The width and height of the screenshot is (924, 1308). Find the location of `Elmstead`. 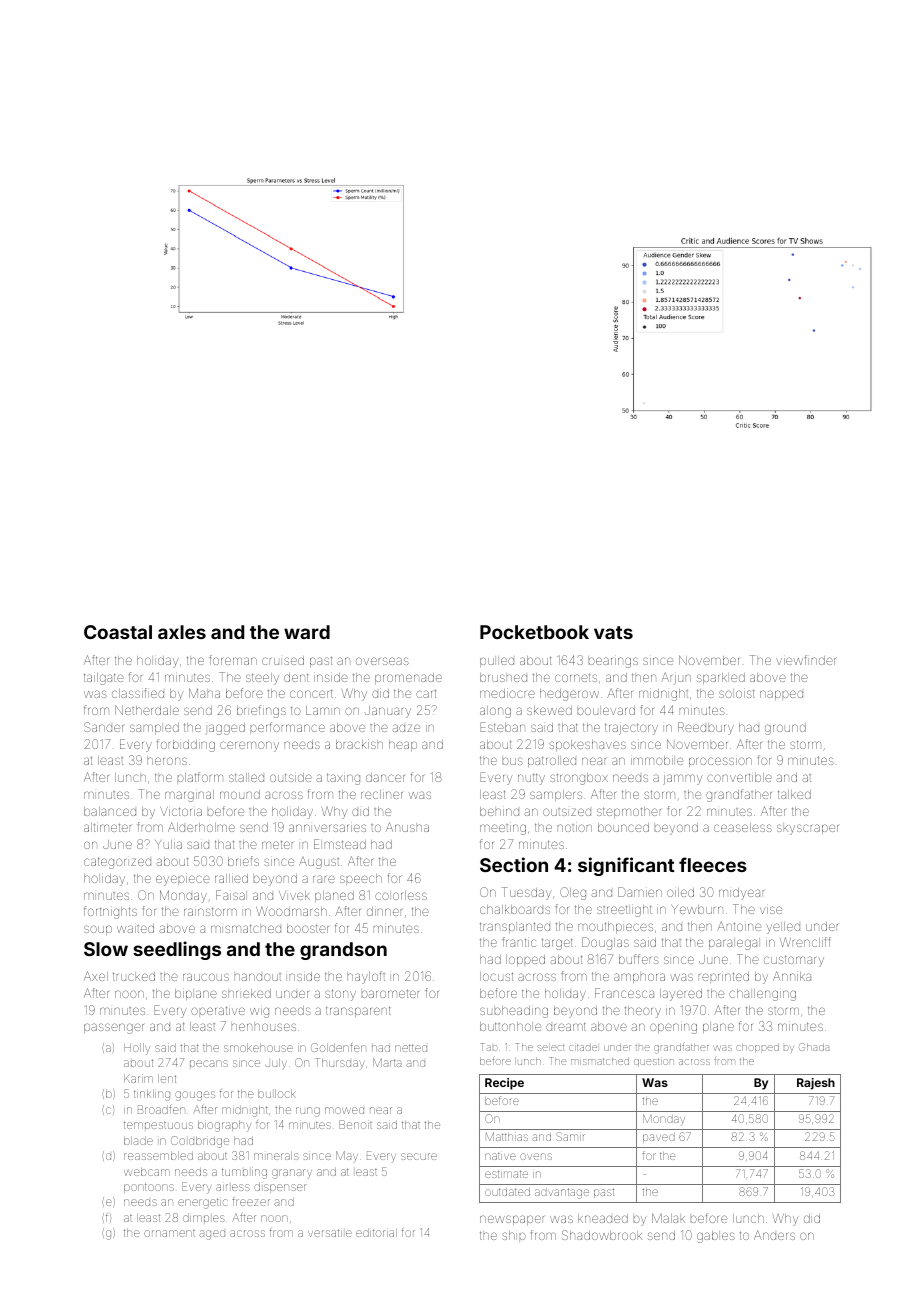

Elmstead is located at coordinates (340, 844).
